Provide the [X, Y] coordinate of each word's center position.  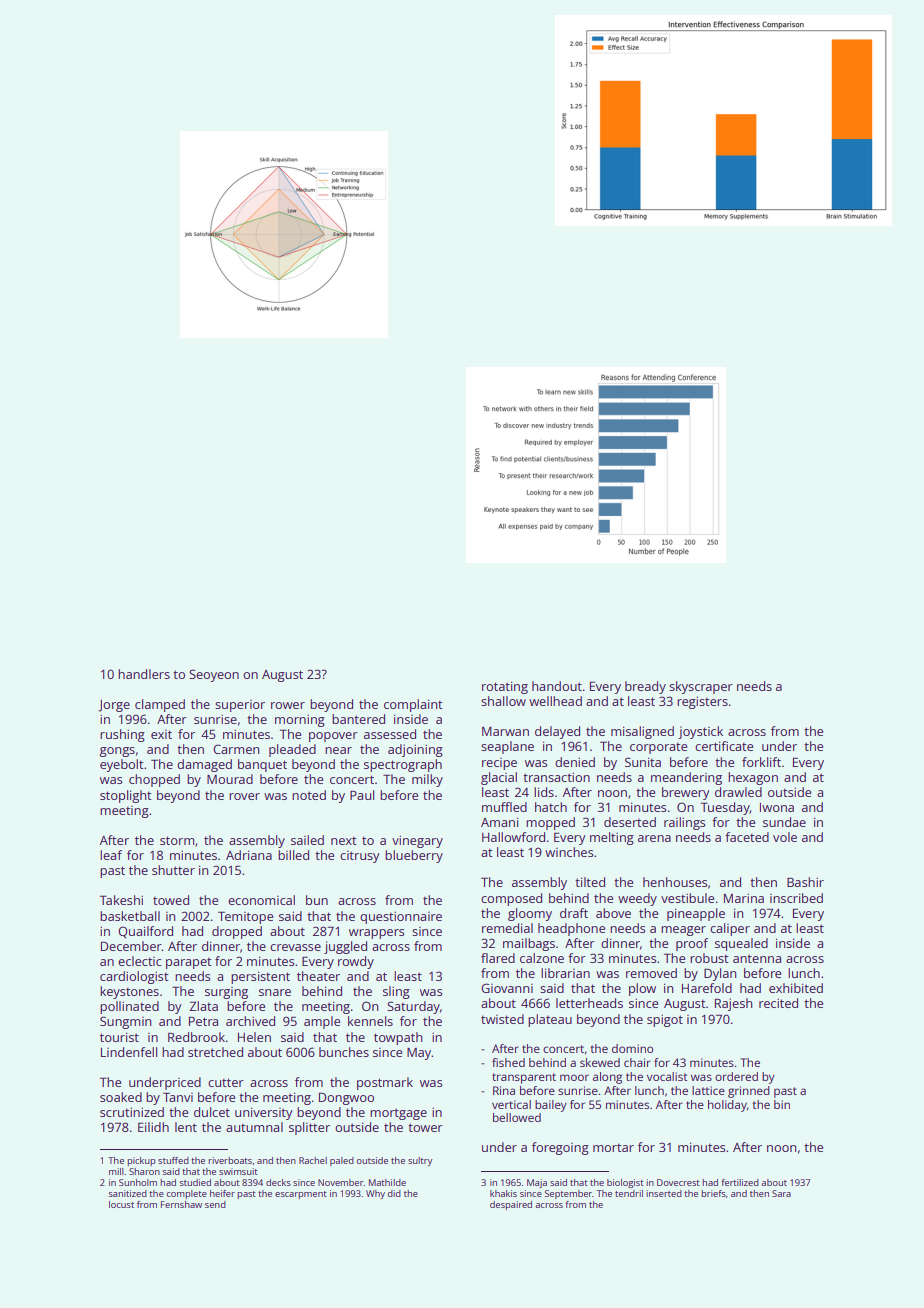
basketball [130, 916]
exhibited [796, 988]
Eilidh [153, 1127]
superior [240, 706]
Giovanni [507, 988]
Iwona [777, 807]
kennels [370, 1021]
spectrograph [403, 765]
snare [275, 992]
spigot [665, 1020]
